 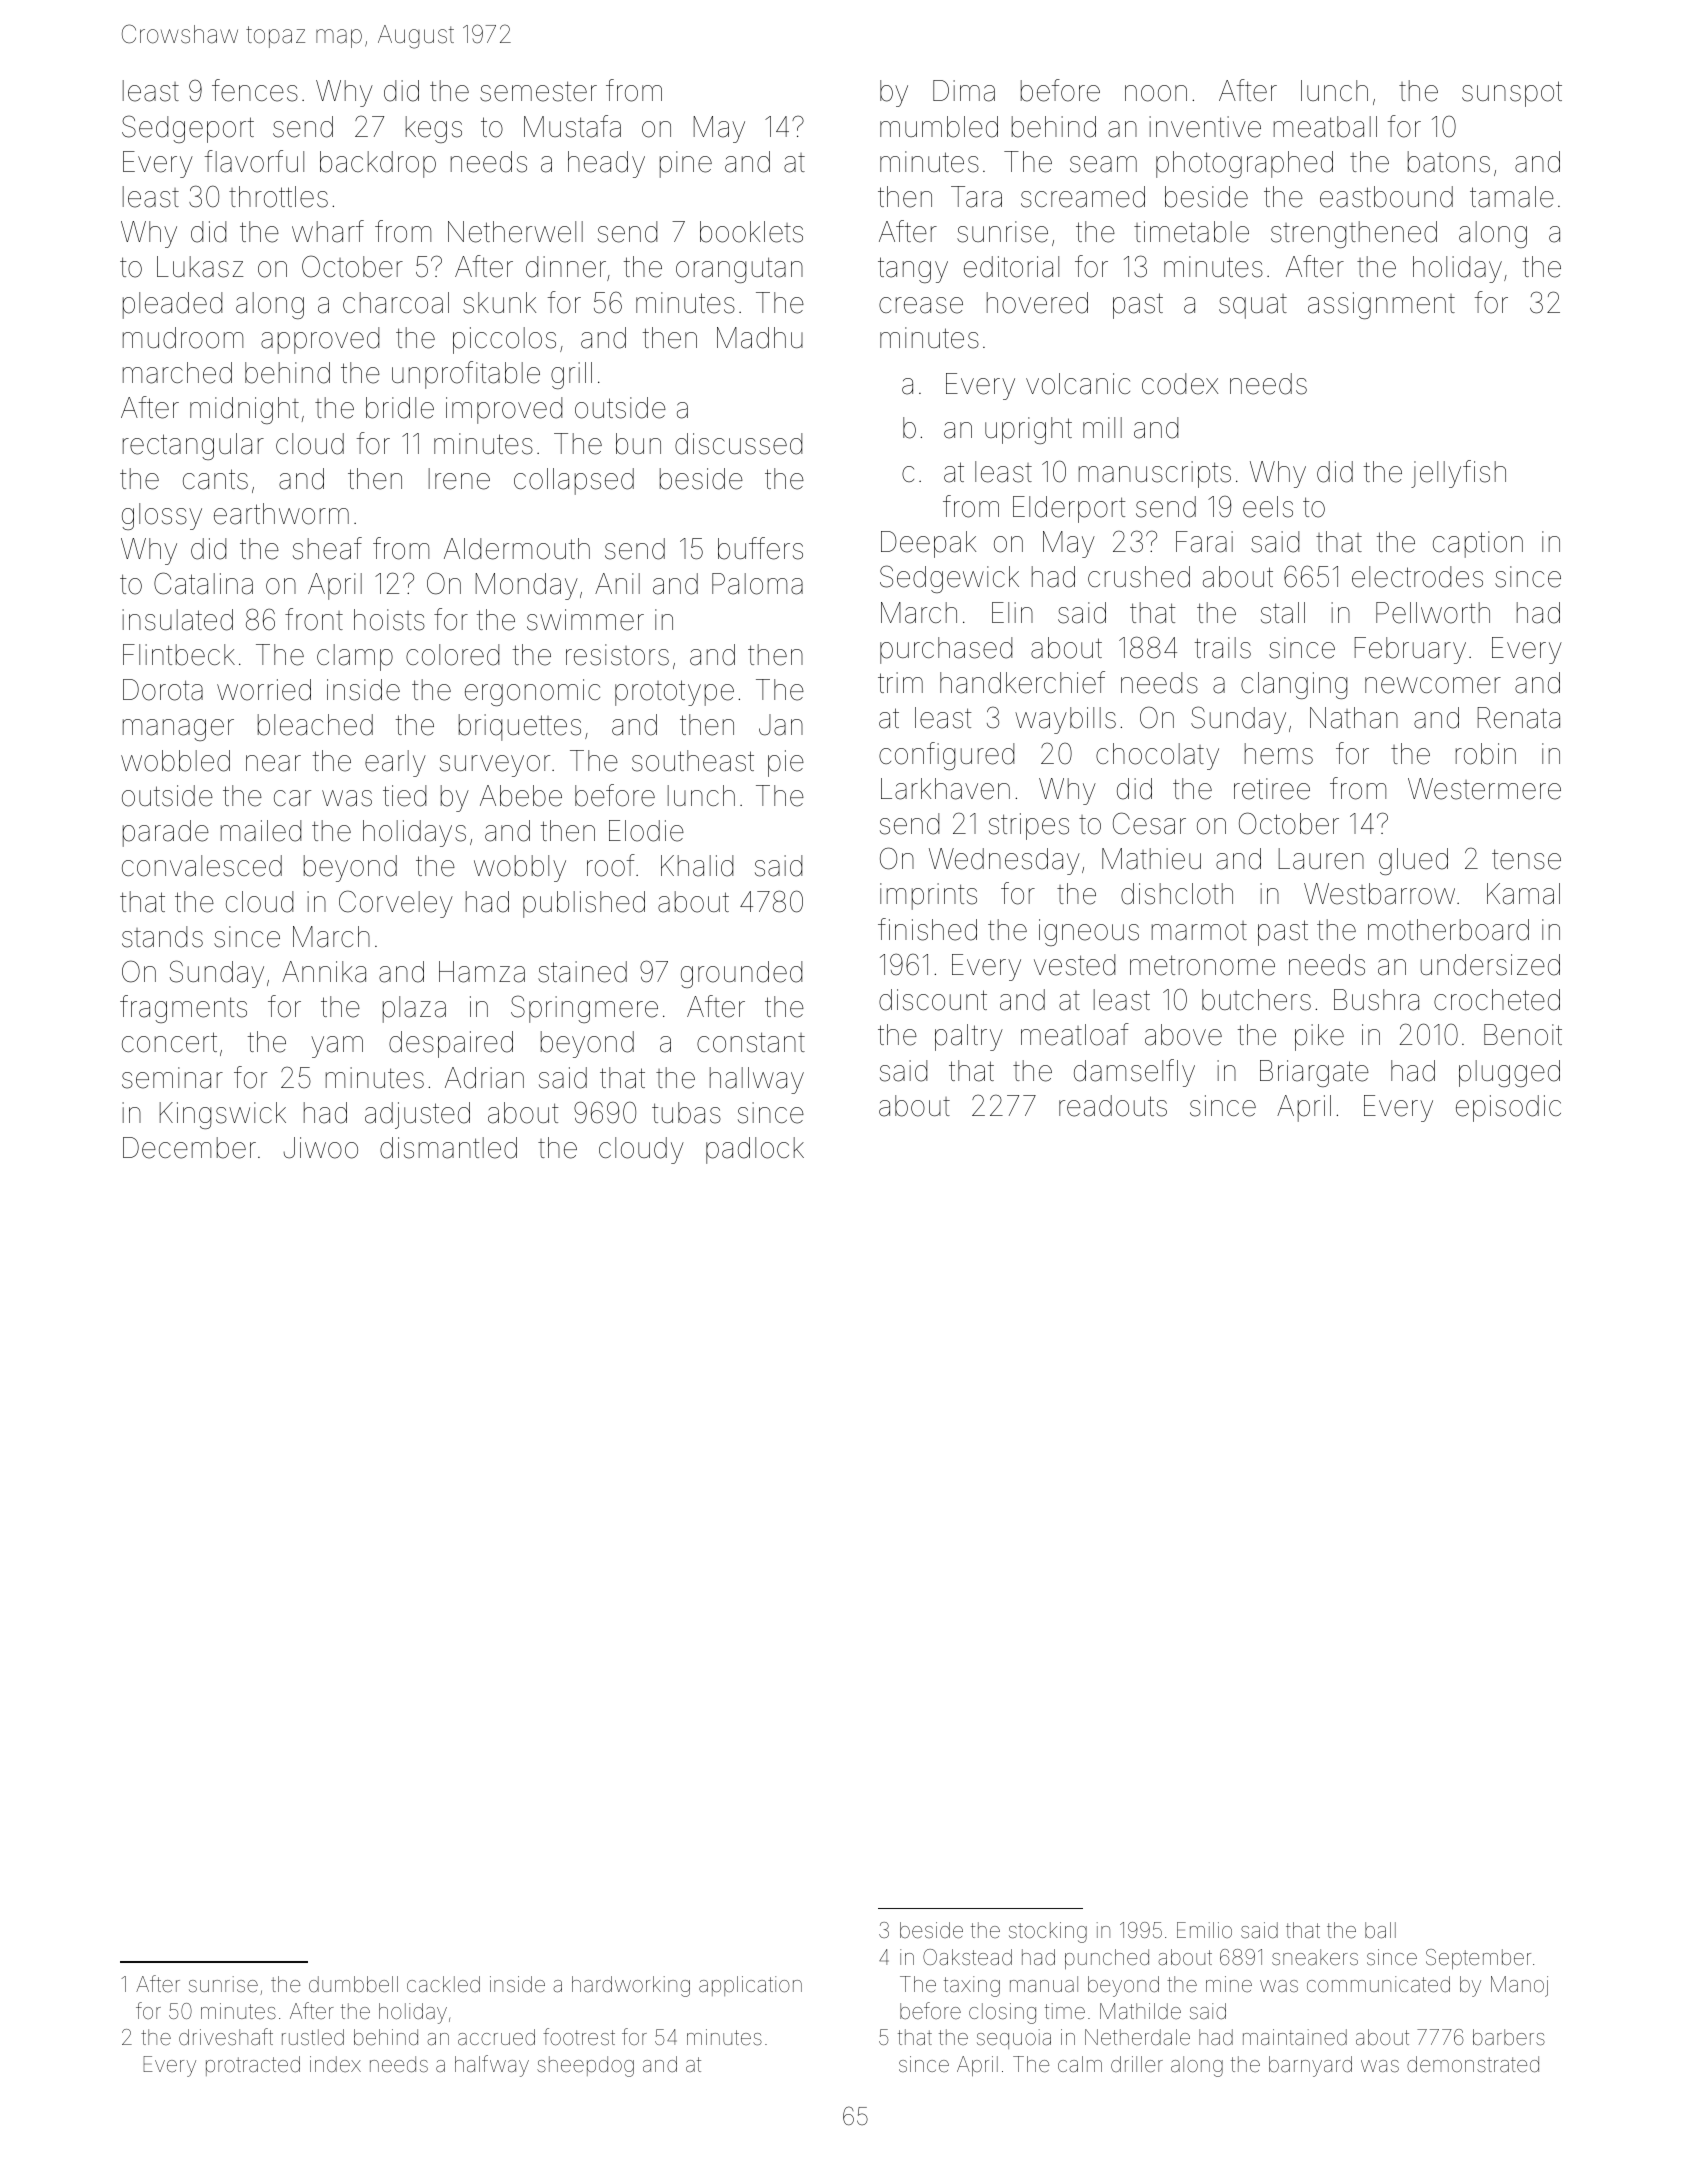 What do you see at coordinates (1075, 1034) in the screenshot?
I see `meatloaf` at bounding box center [1075, 1034].
